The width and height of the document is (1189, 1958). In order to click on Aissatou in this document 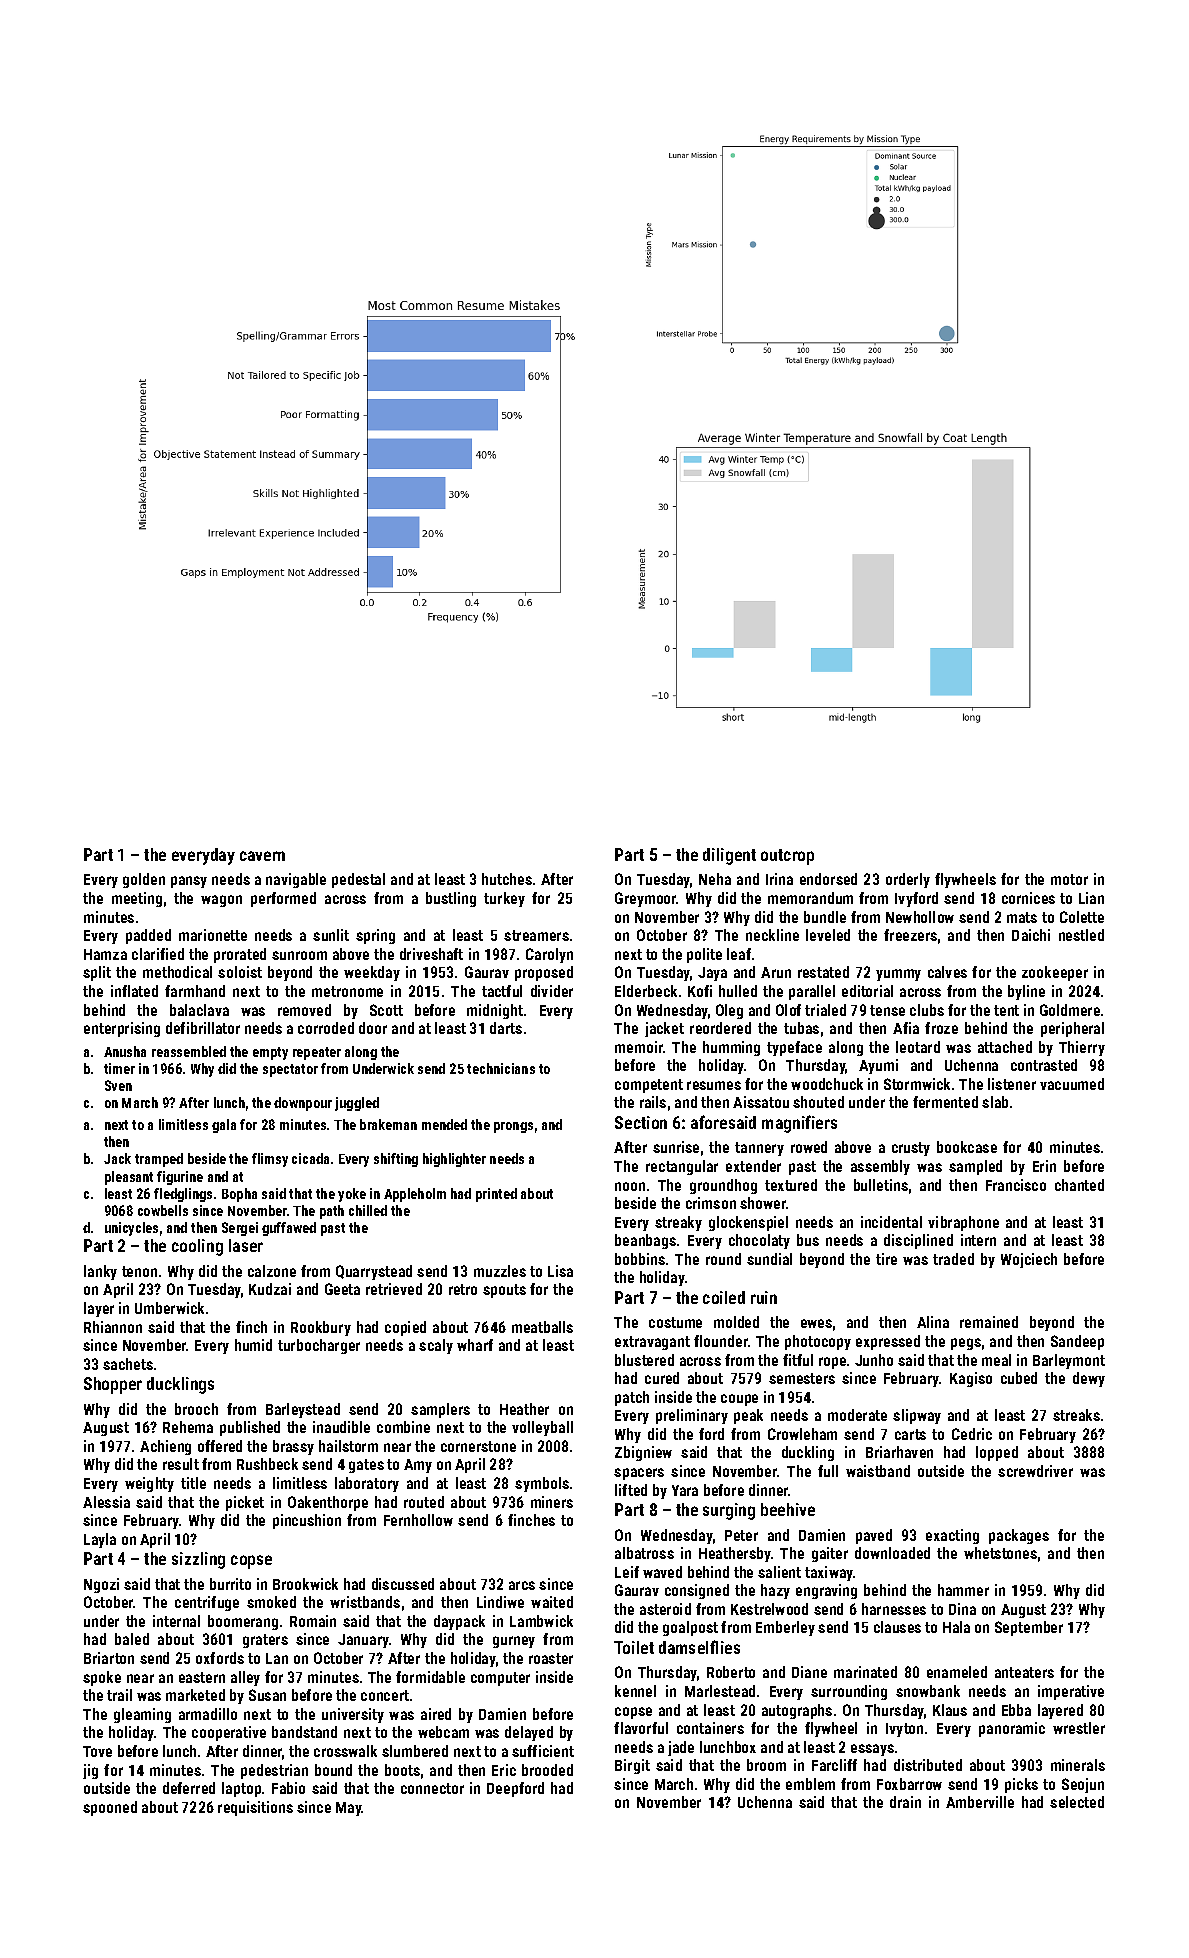, I will do `click(761, 1102)`.
